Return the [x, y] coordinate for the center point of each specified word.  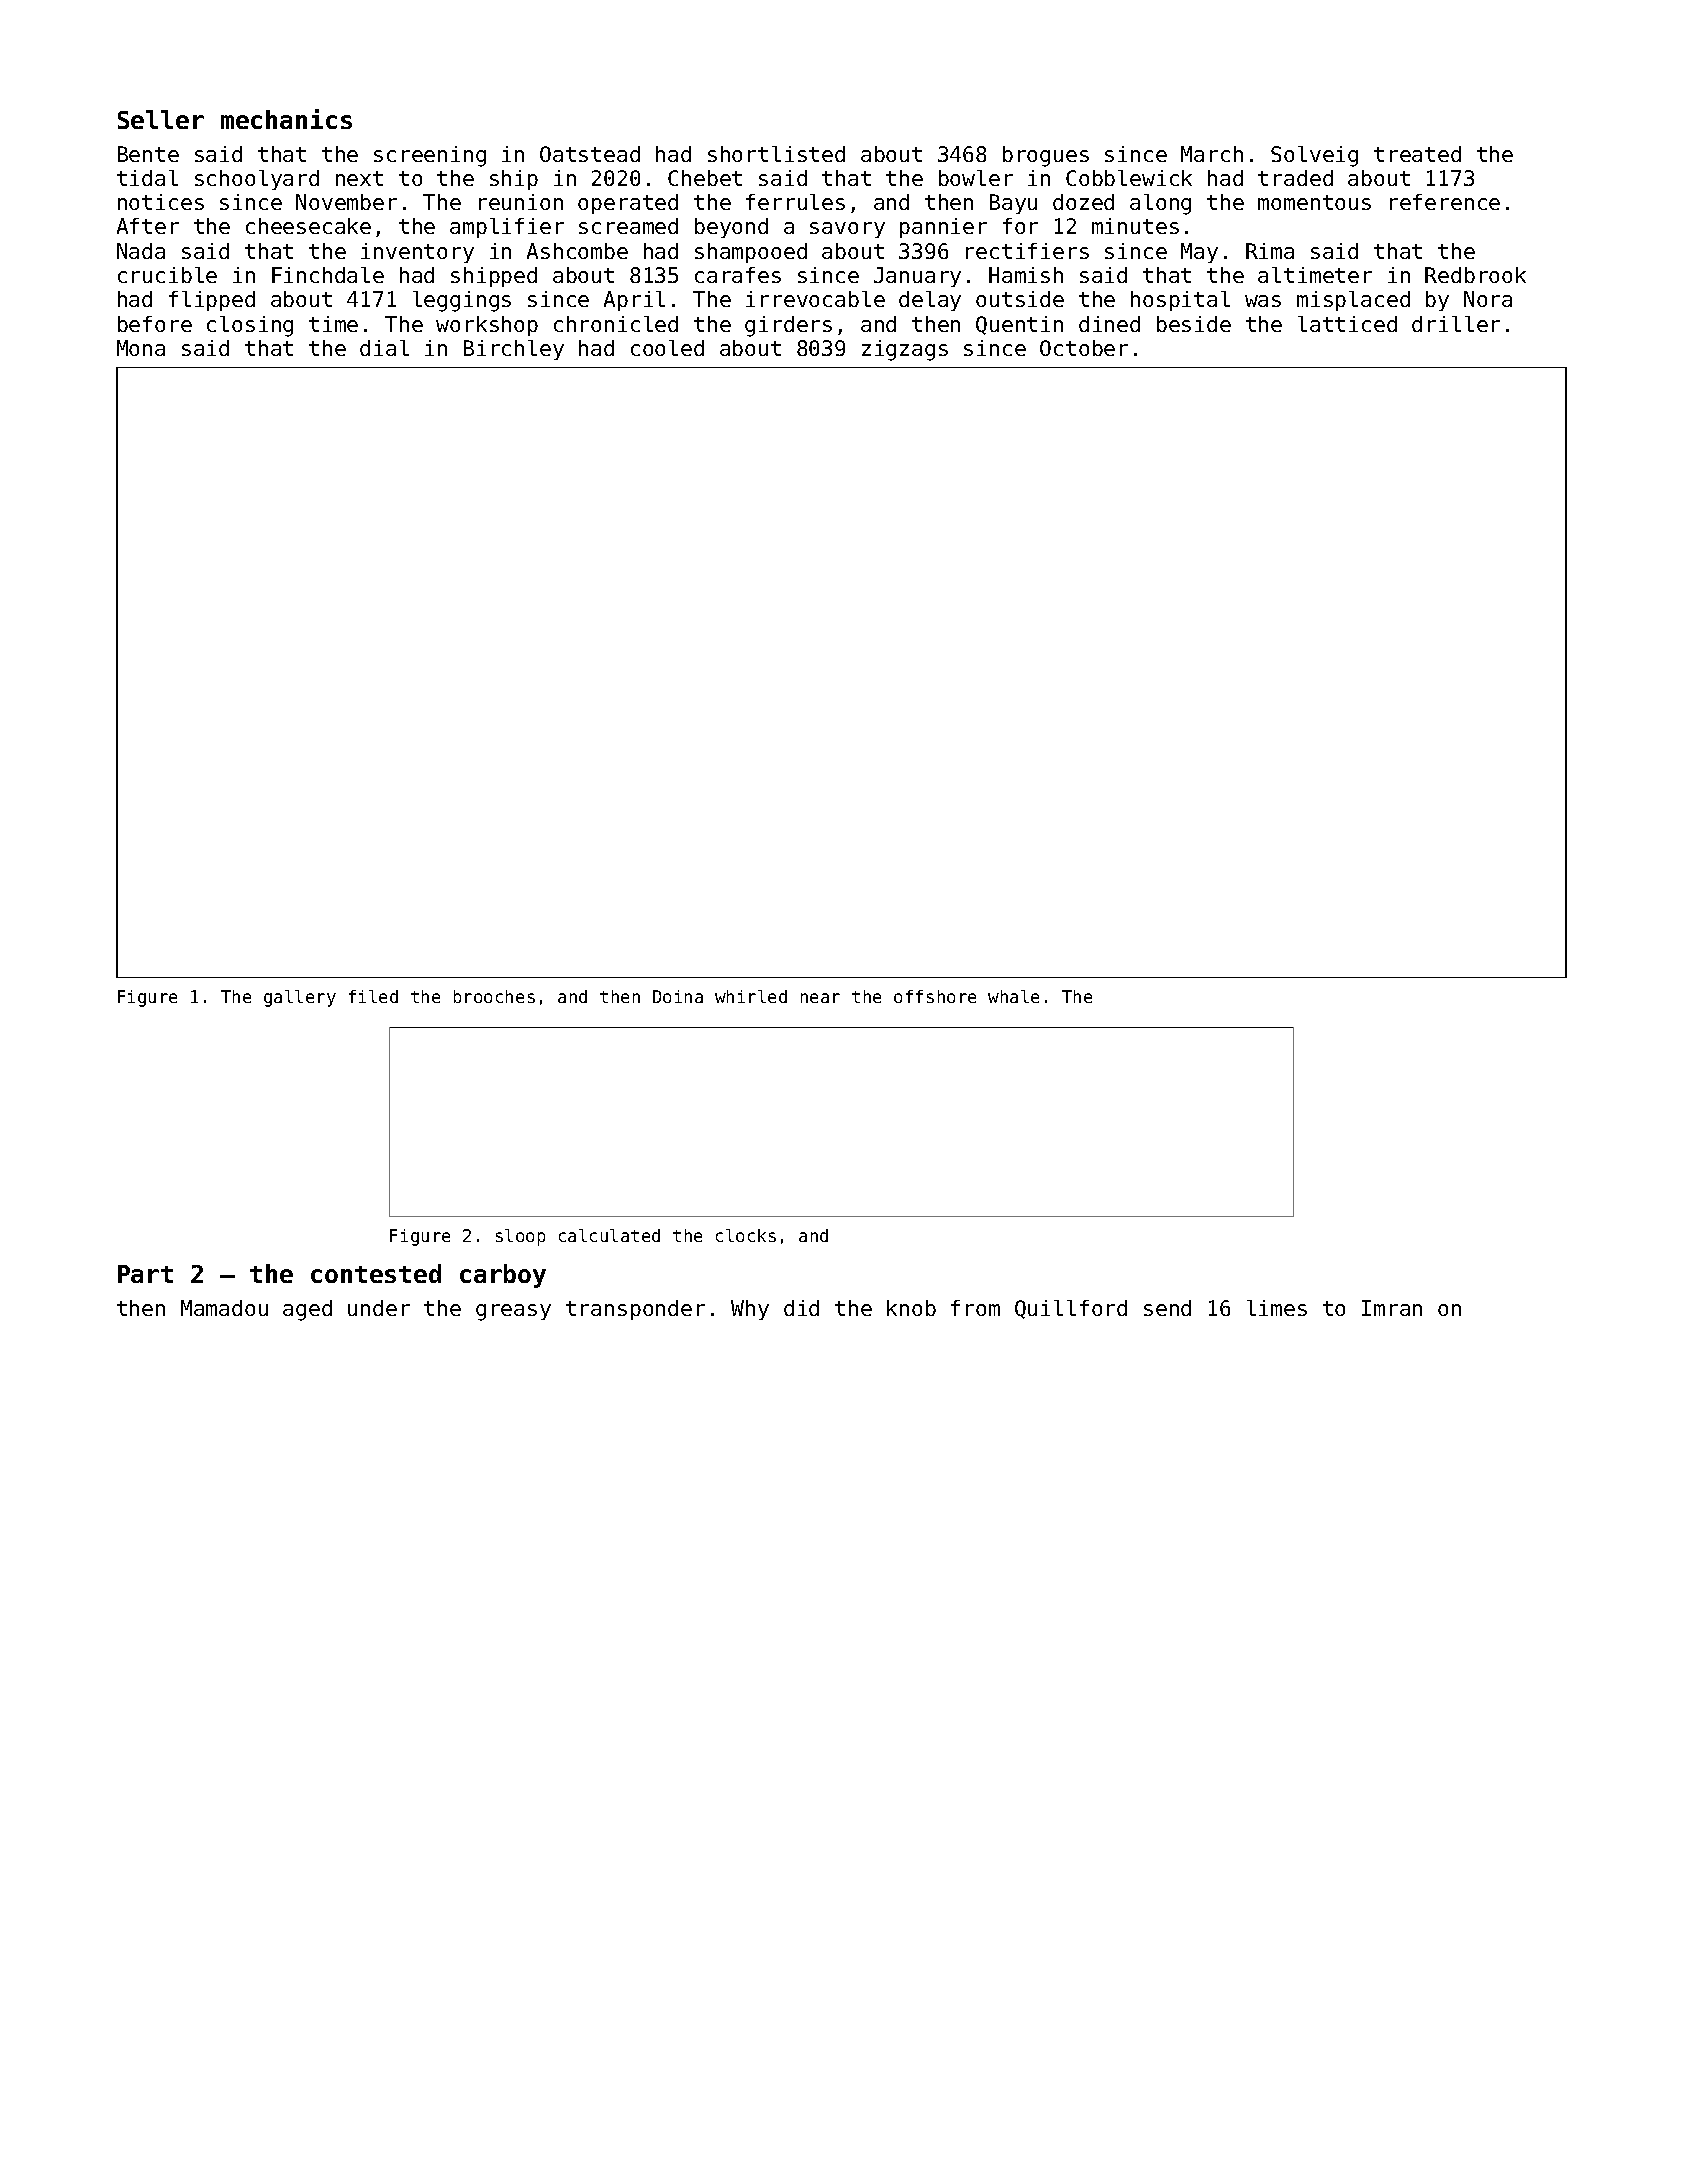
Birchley [514, 350]
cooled [667, 348]
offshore [935, 996]
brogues [1046, 156]
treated [1417, 154]
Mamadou [224, 1308]
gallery [300, 998]
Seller [161, 119]
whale [1013, 996]
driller [1456, 324]
